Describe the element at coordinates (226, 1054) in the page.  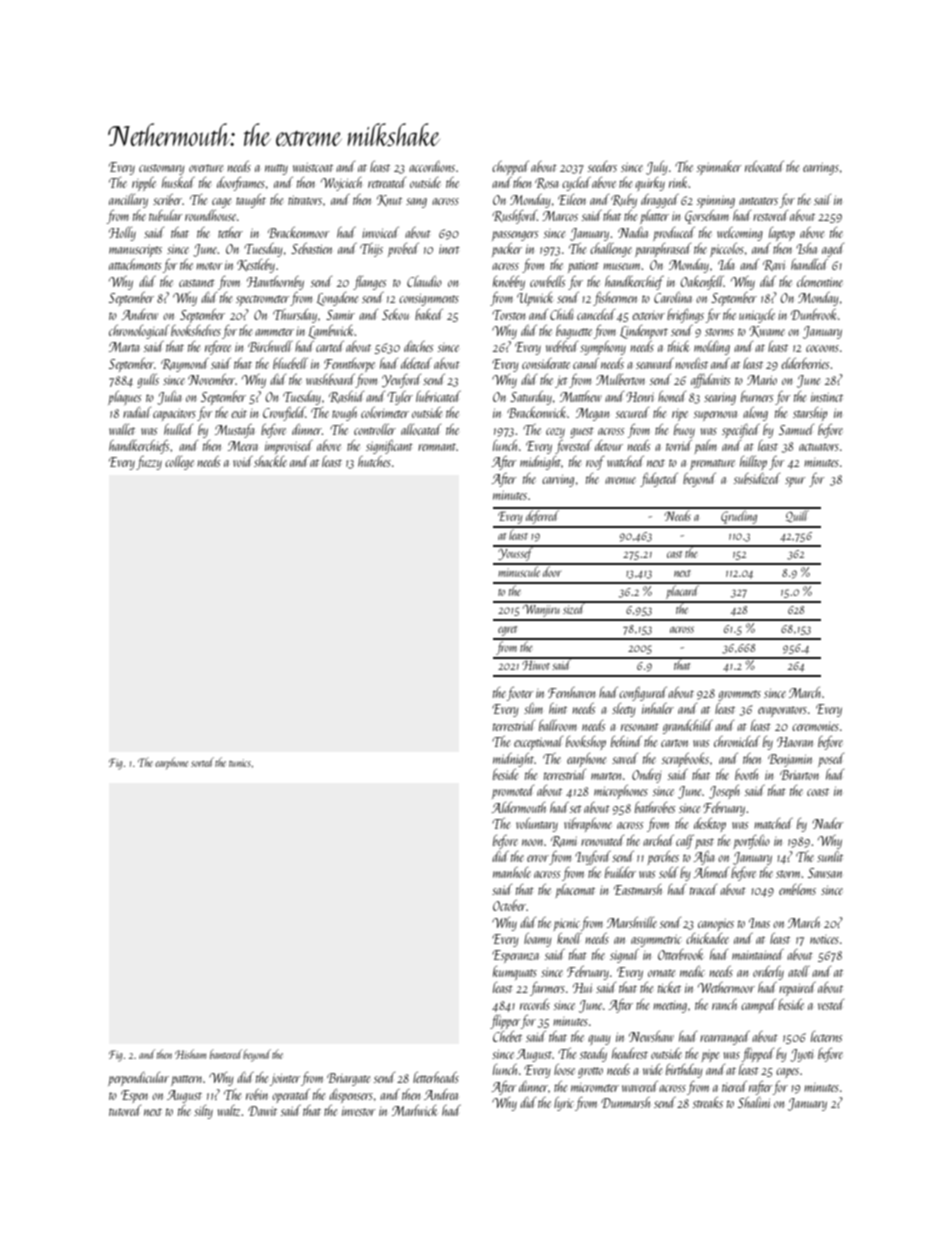
I see `bantered` at that location.
